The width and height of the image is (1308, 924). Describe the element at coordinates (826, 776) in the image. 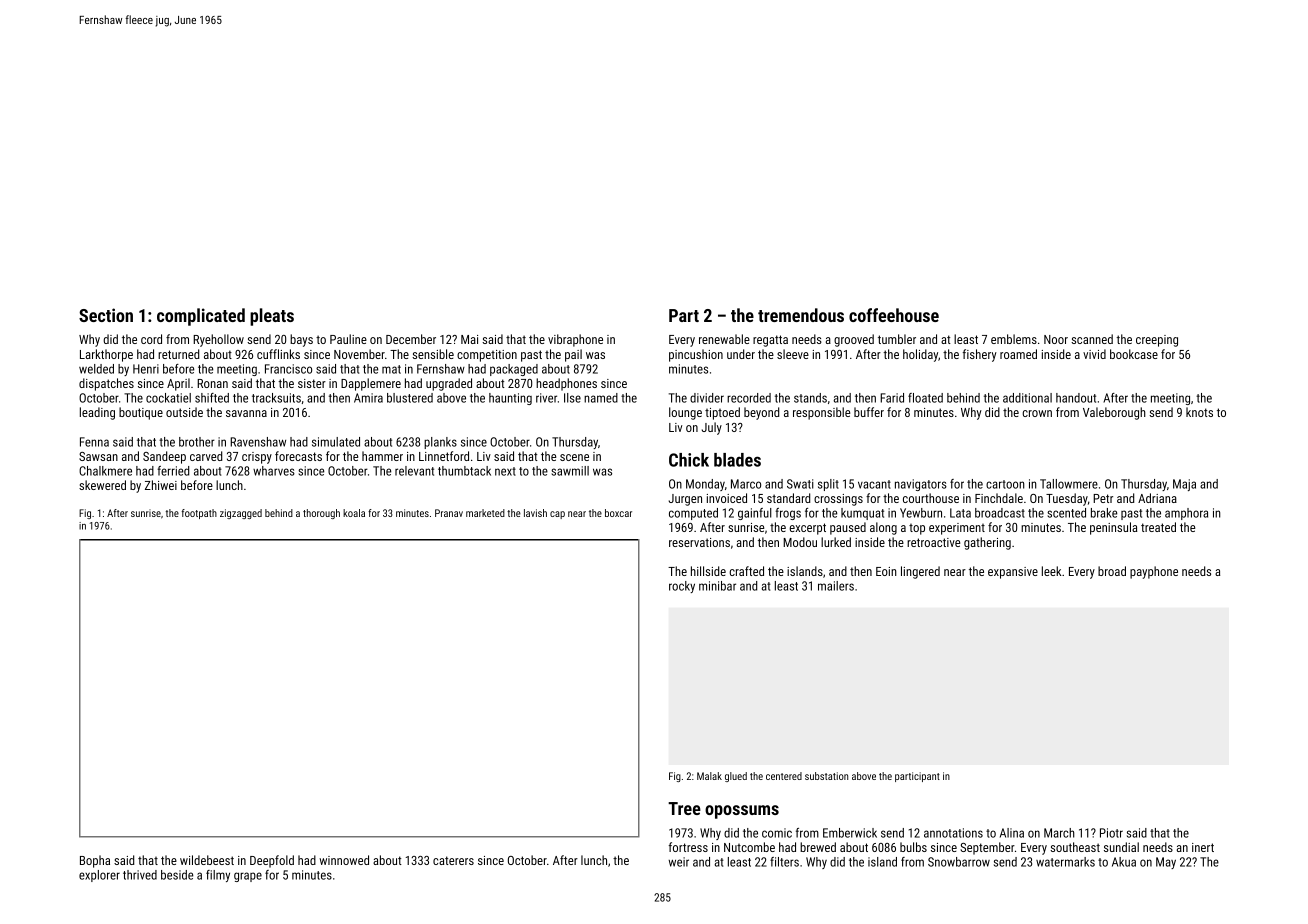

I see `substation` at that location.
